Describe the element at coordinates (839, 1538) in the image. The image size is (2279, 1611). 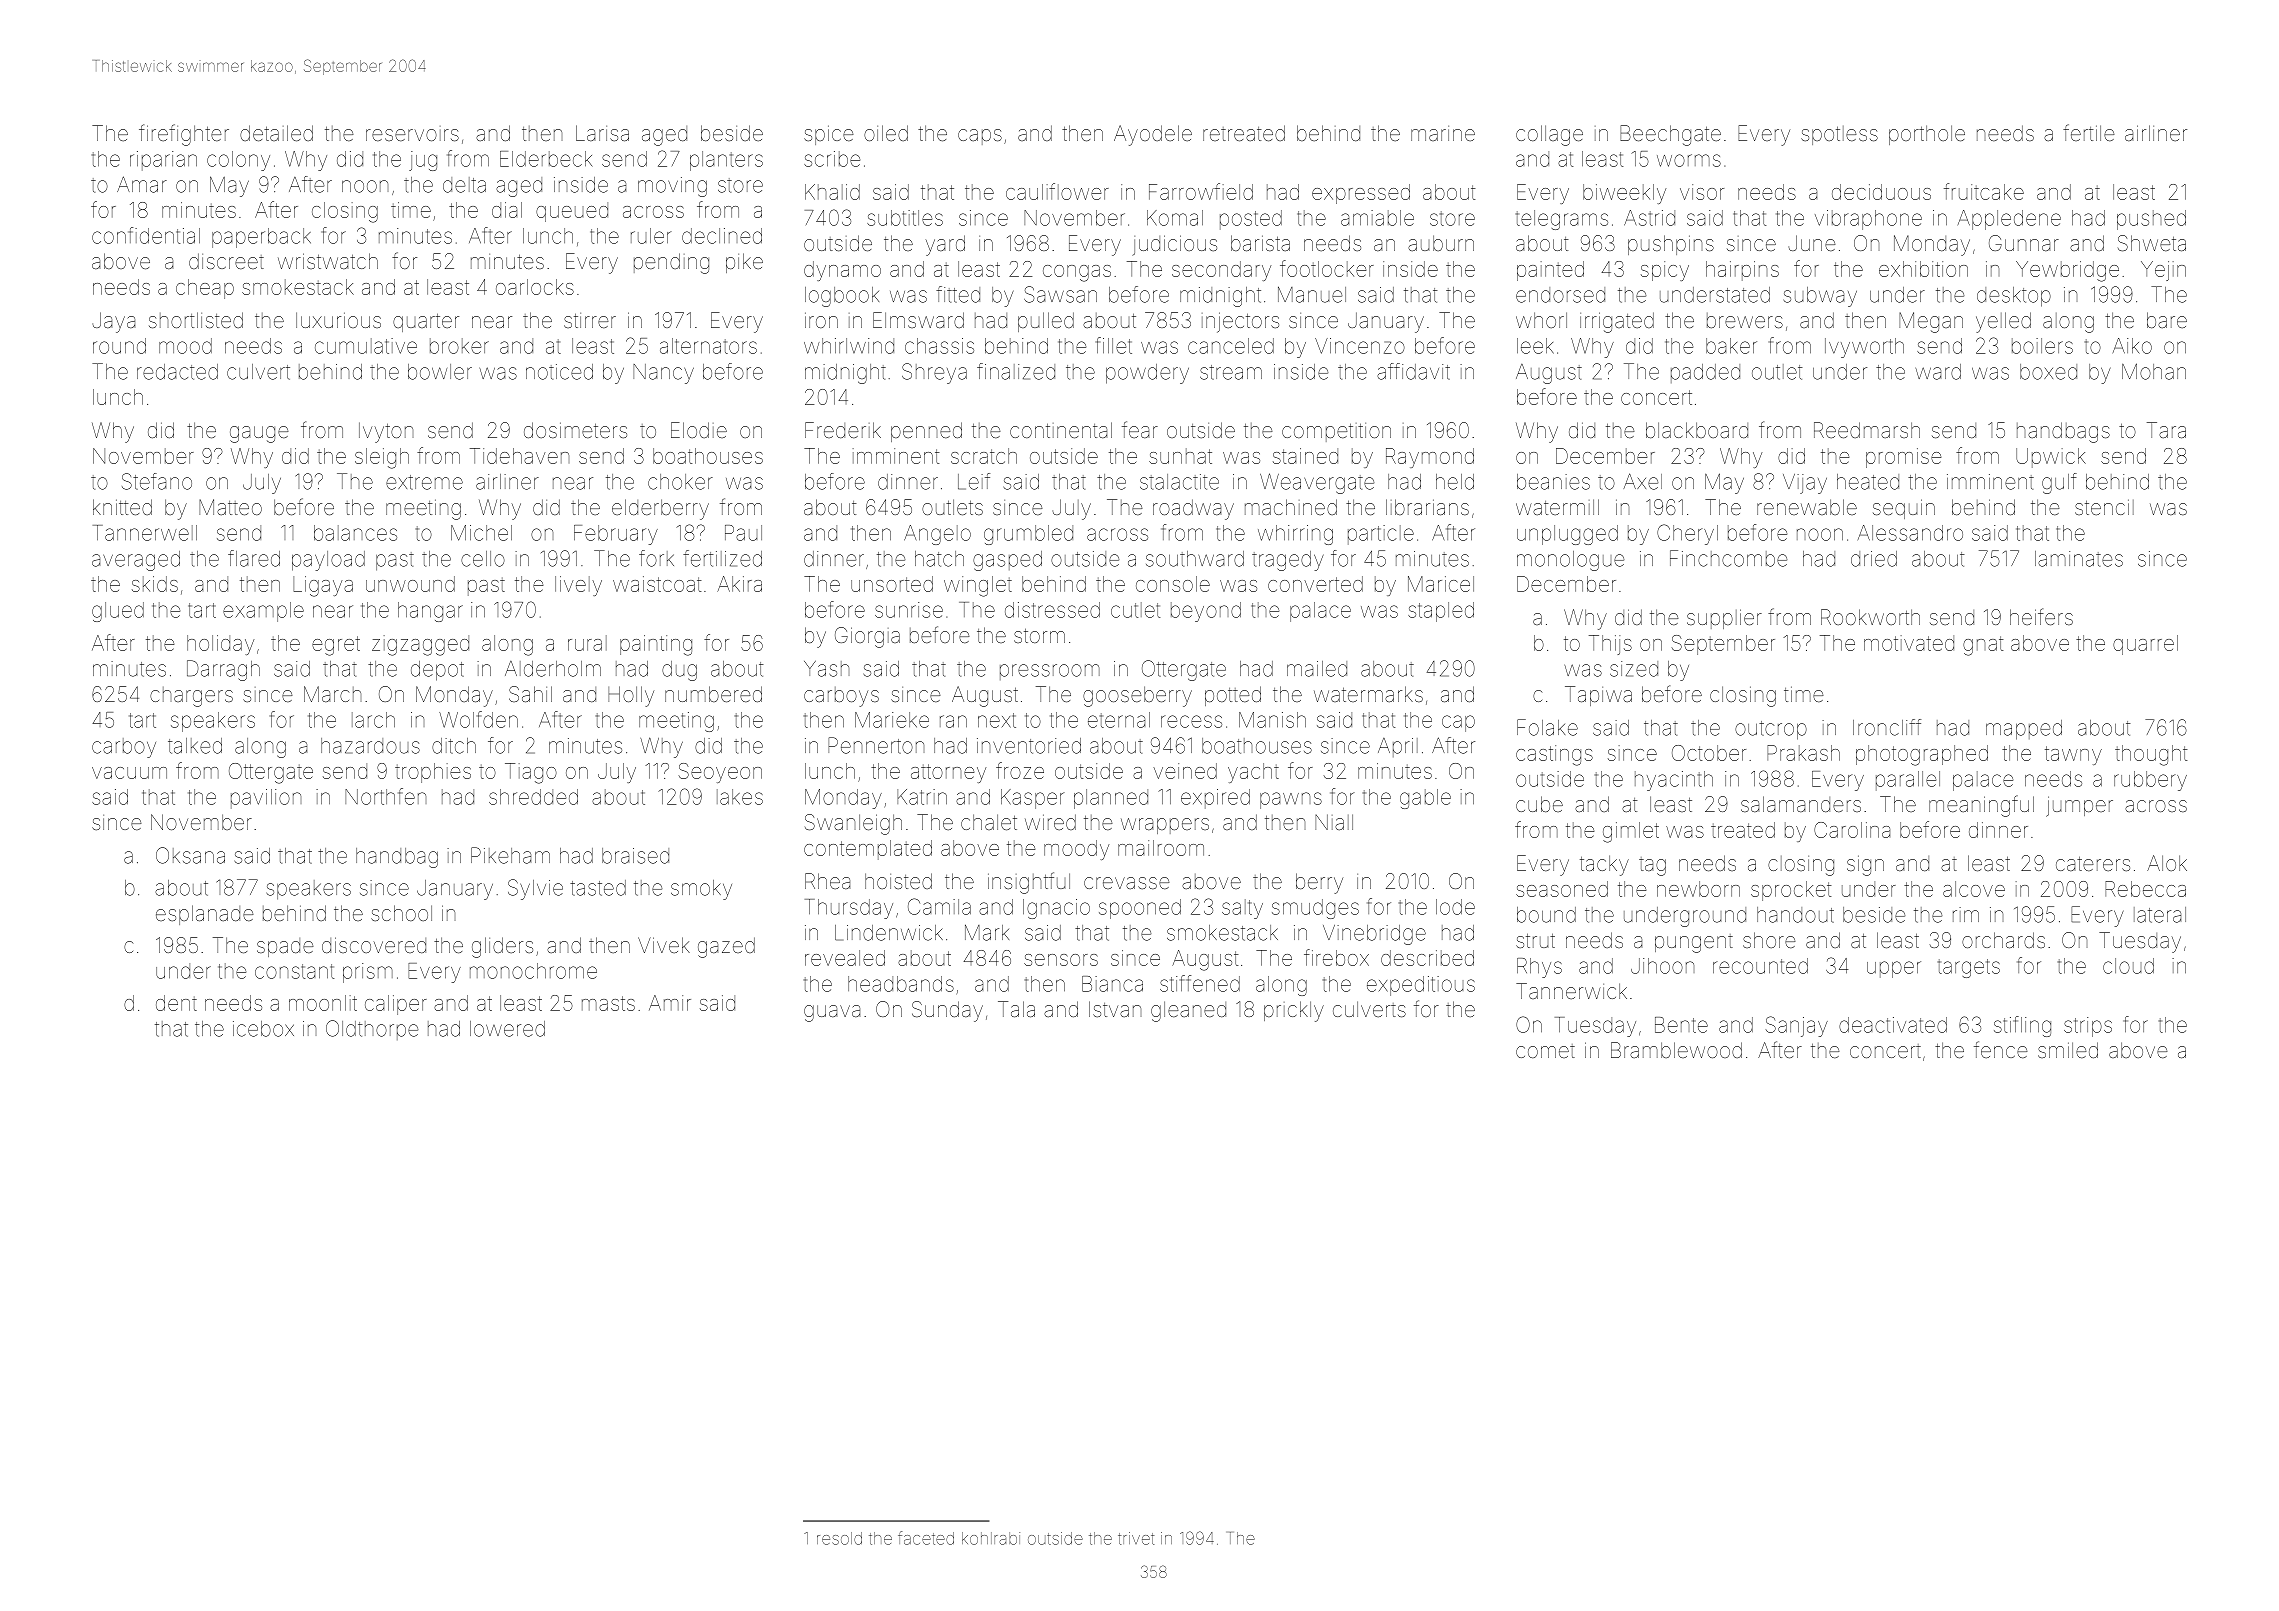
I see `resold` at that location.
